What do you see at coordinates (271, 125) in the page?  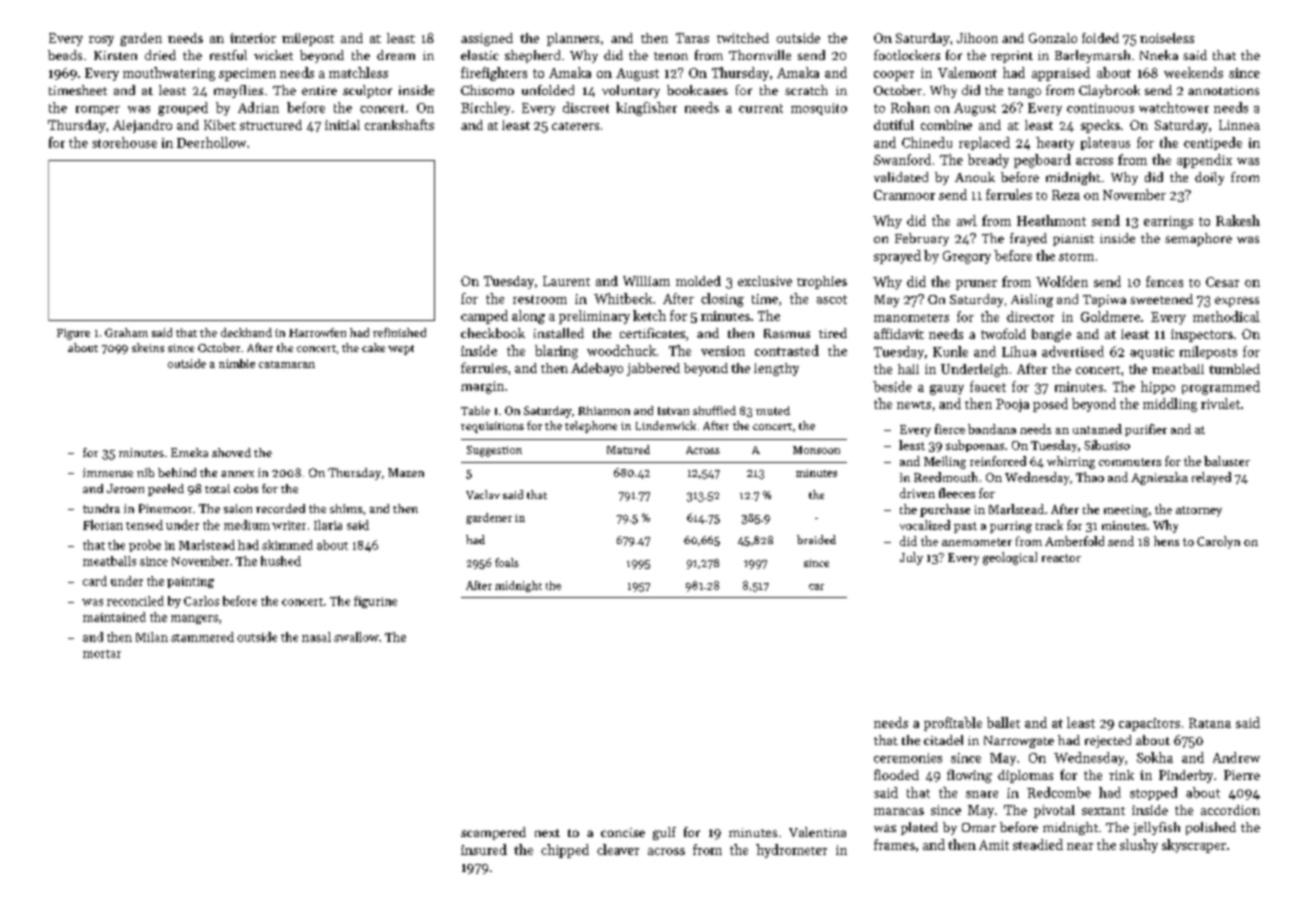 I see `structured` at bounding box center [271, 125].
